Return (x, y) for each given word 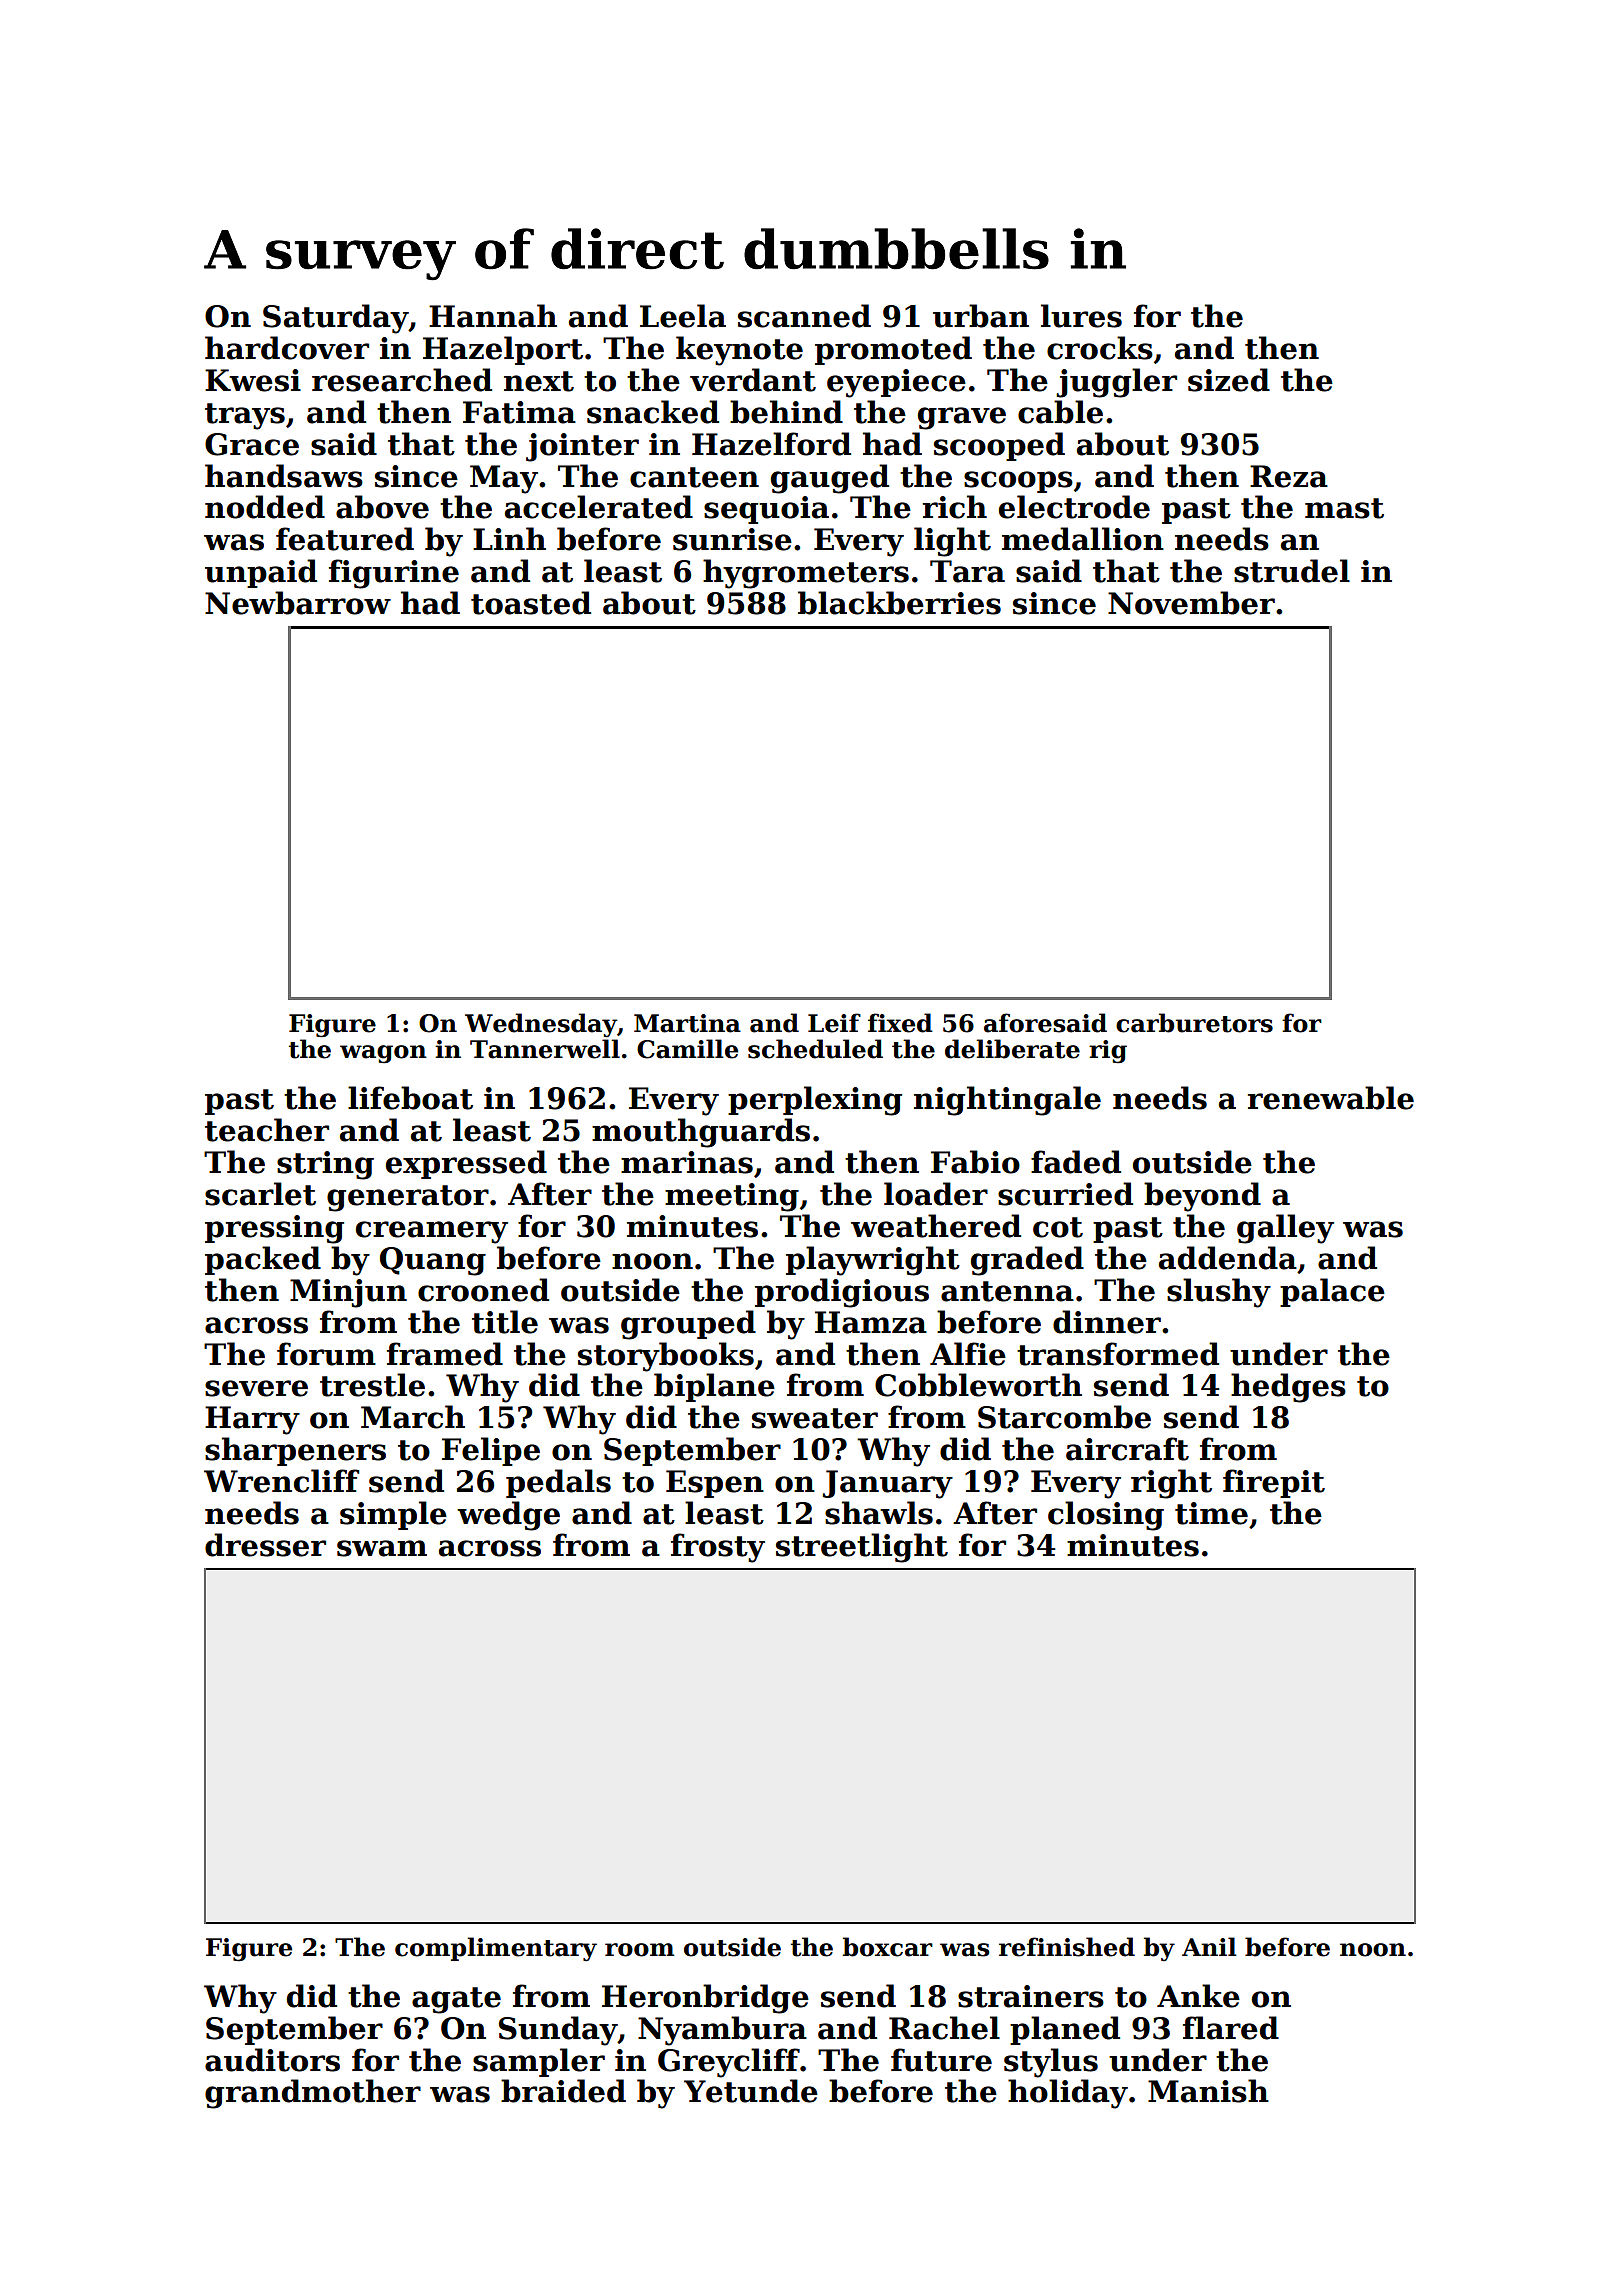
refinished (1067, 1947)
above (382, 507)
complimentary (496, 1949)
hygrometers (806, 574)
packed (263, 1260)
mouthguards (701, 1133)
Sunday (558, 2031)
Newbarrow (298, 603)
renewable (1331, 1098)
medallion (1083, 539)
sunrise (732, 539)
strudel (1292, 571)
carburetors (1194, 1023)
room (639, 1950)
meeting (732, 1197)
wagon (383, 1054)
